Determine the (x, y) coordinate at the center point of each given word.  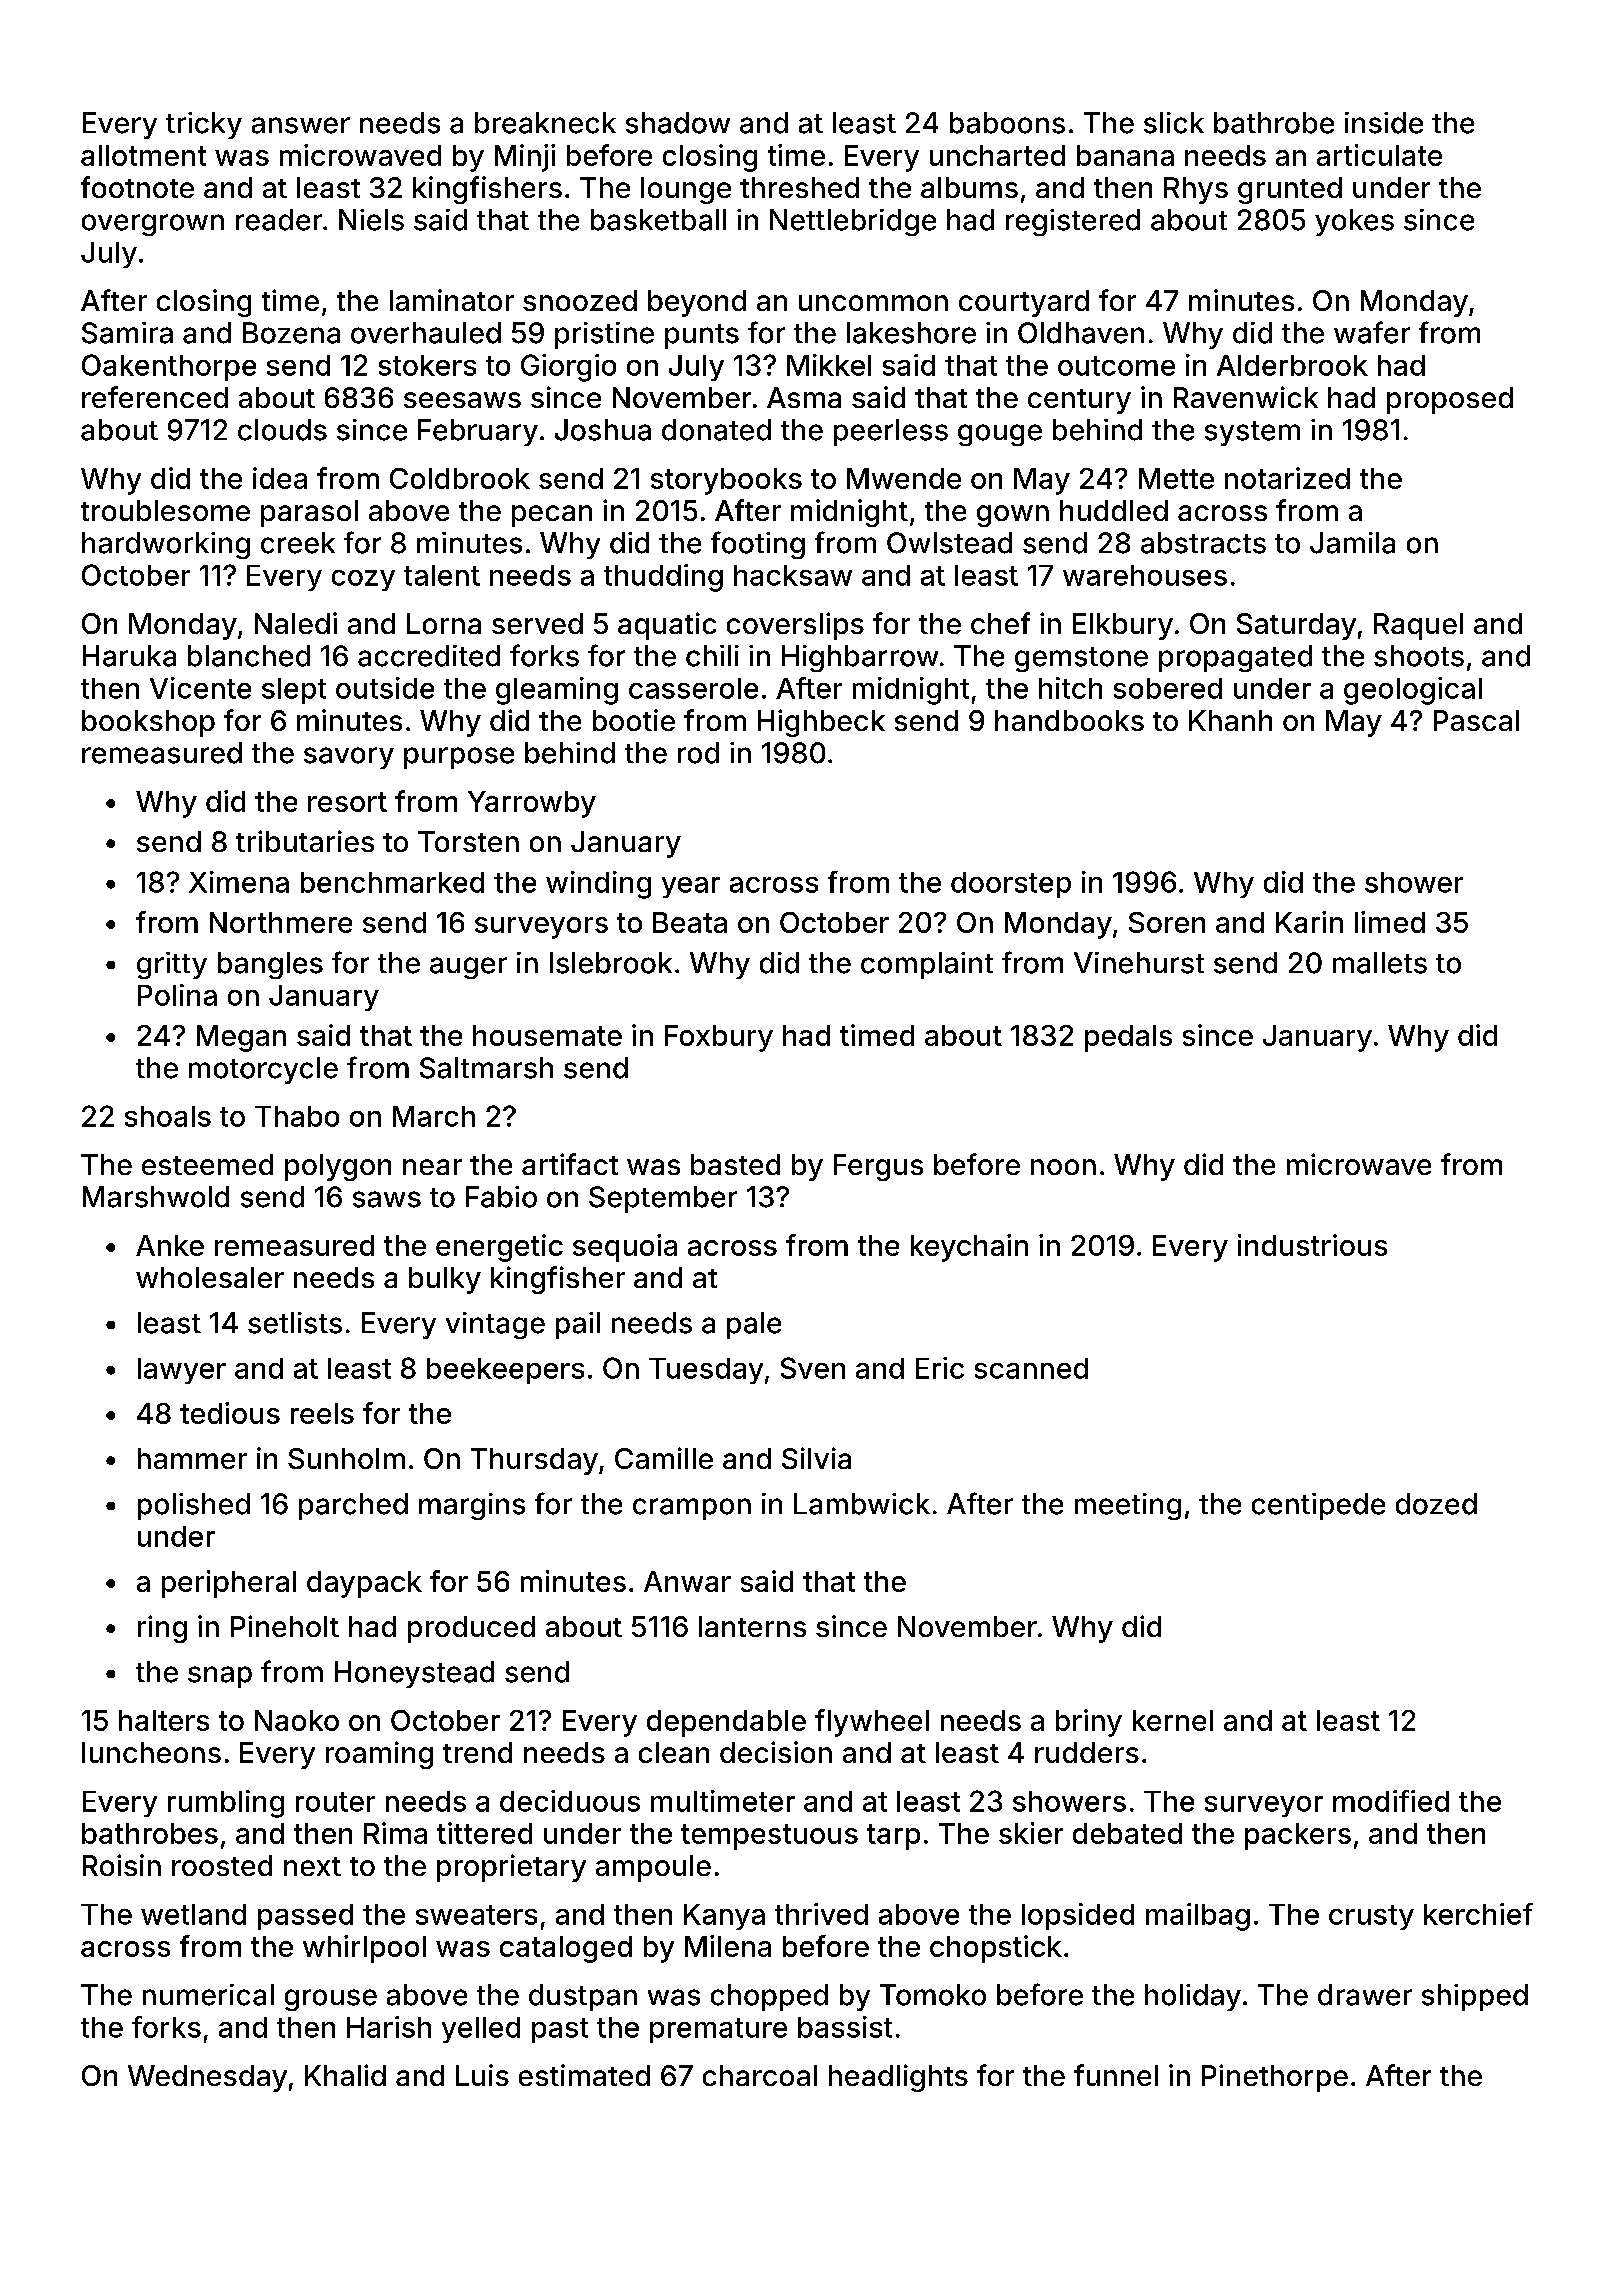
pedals (1128, 1038)
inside (1384, 123)
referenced (155, 397)
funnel (1116, 2075)
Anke (170, 1245)
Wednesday (207, 2078)
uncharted (997, 155)
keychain (969, 1248)
